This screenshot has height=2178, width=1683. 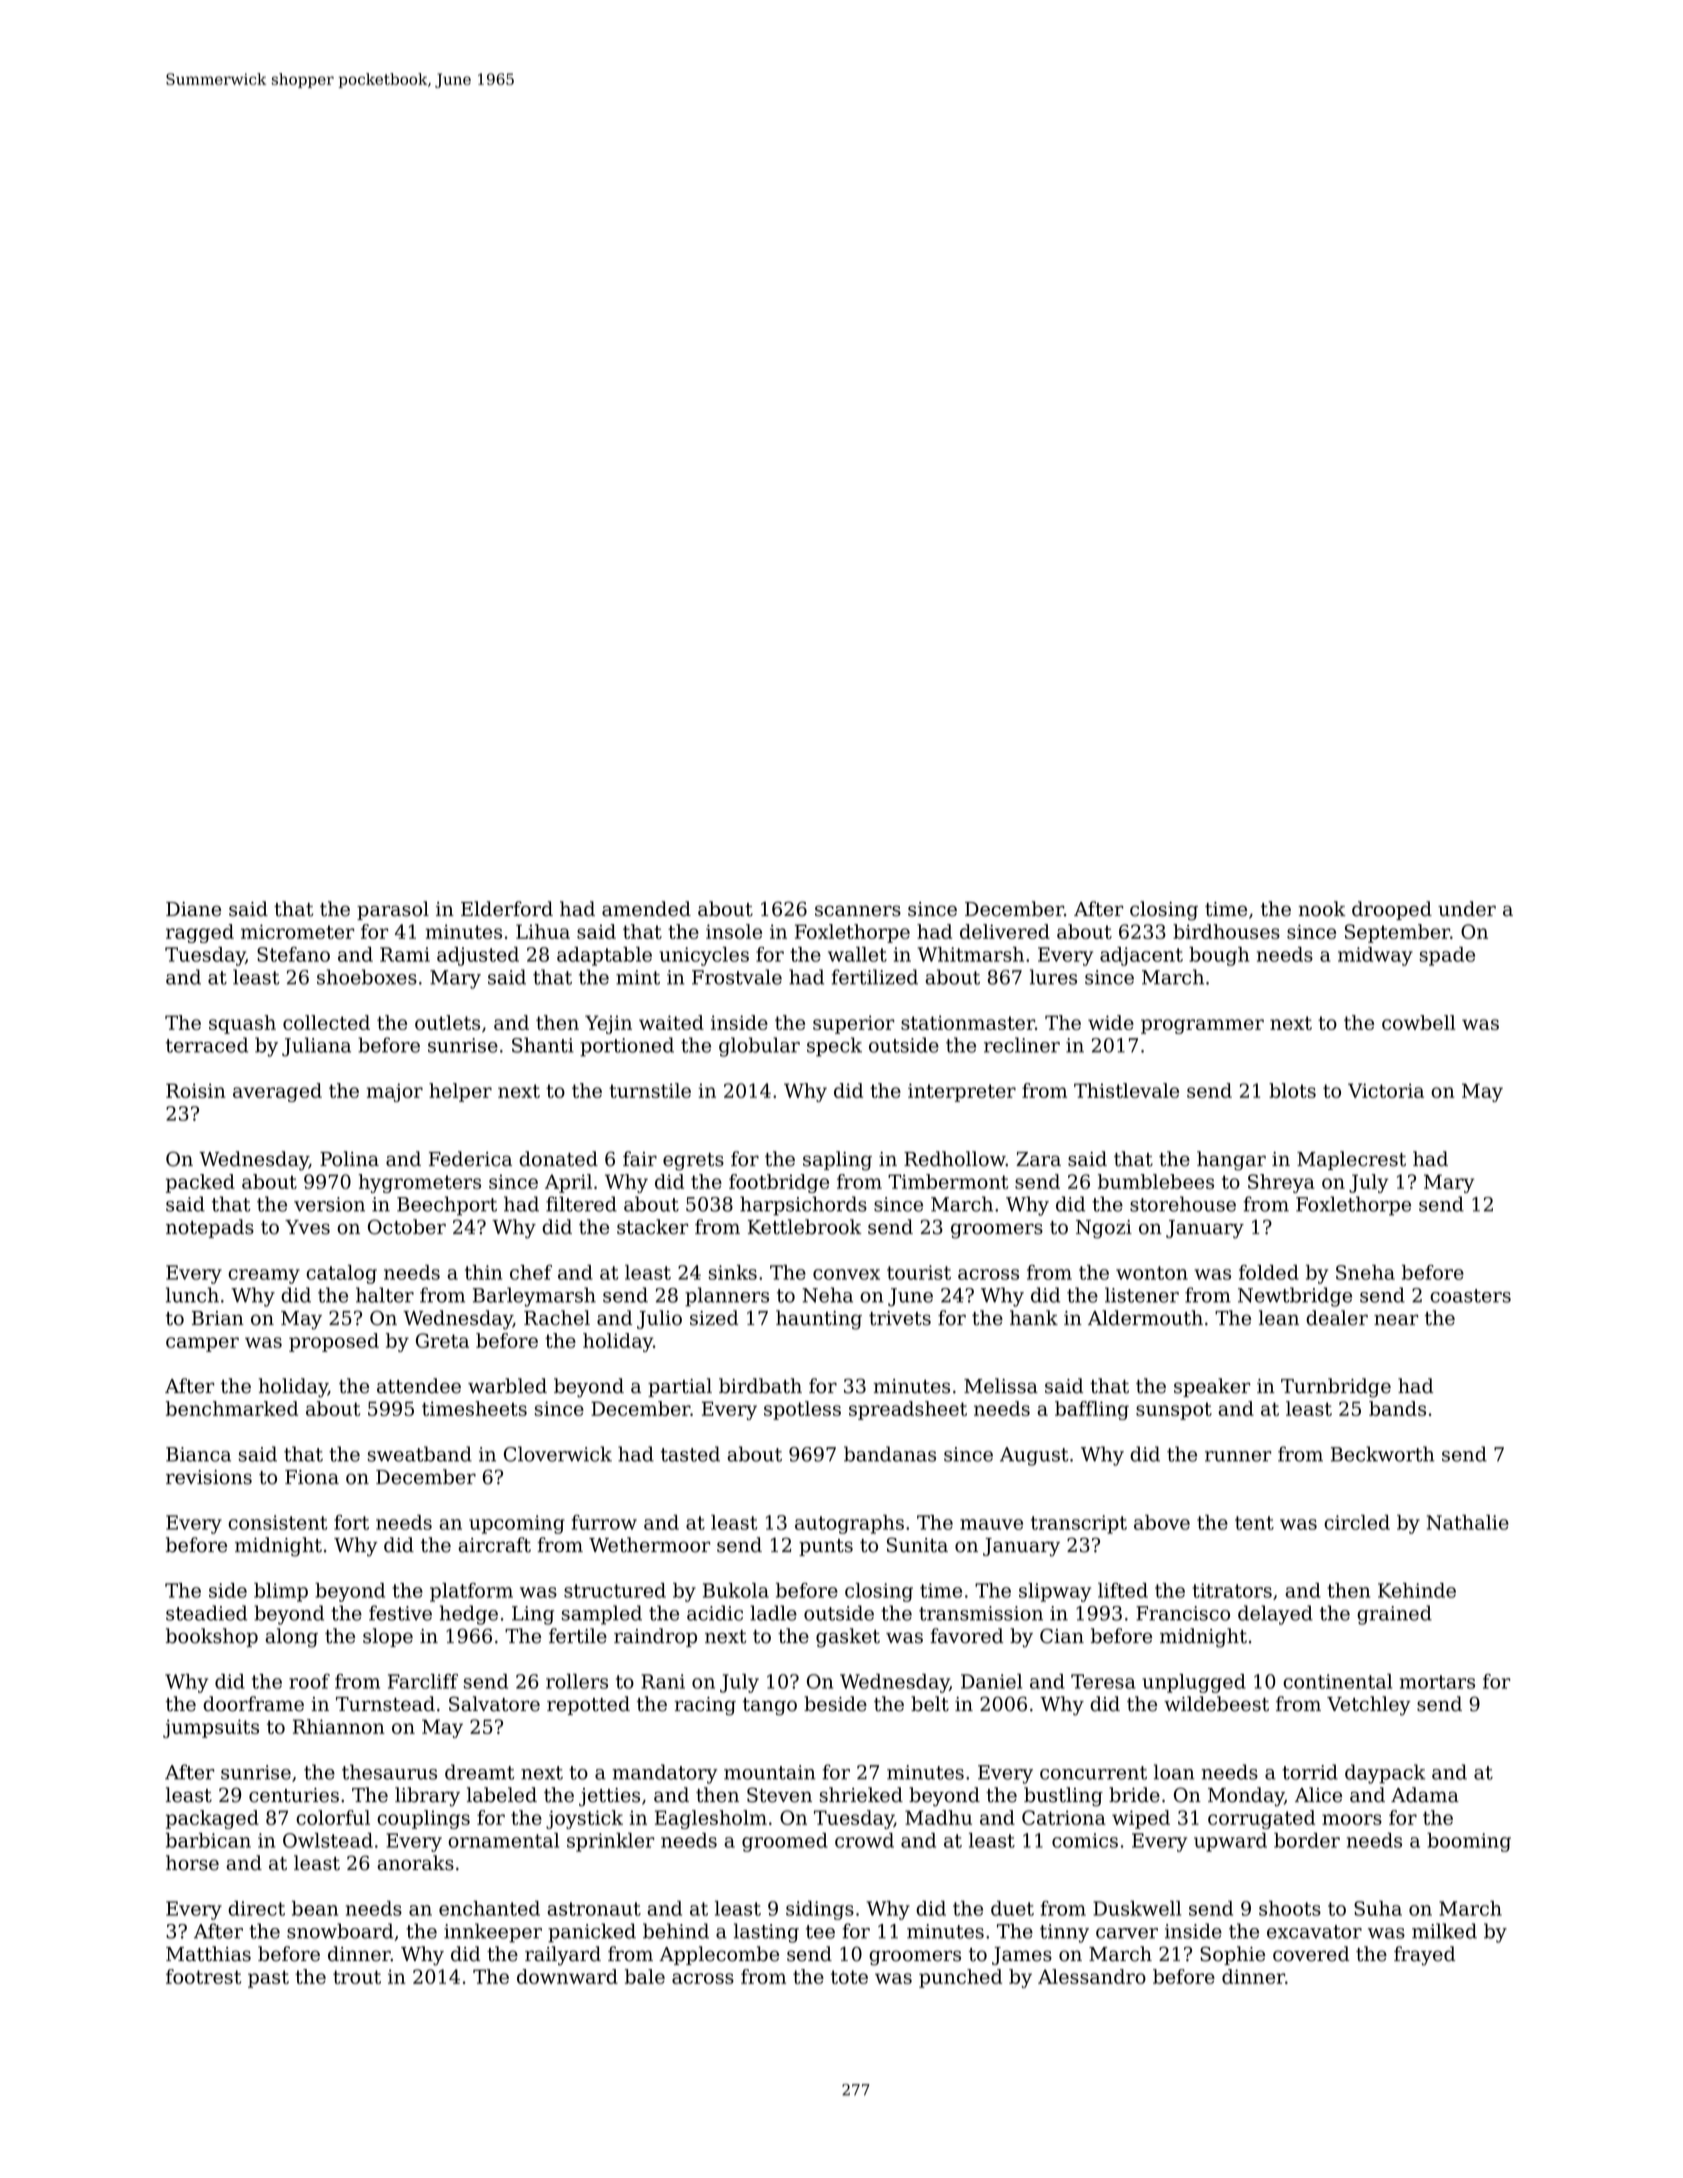 What do you see at coordinates (650, 1090) in the screenshot?
I see `turnstile` at bounding box center [650, 1090].
